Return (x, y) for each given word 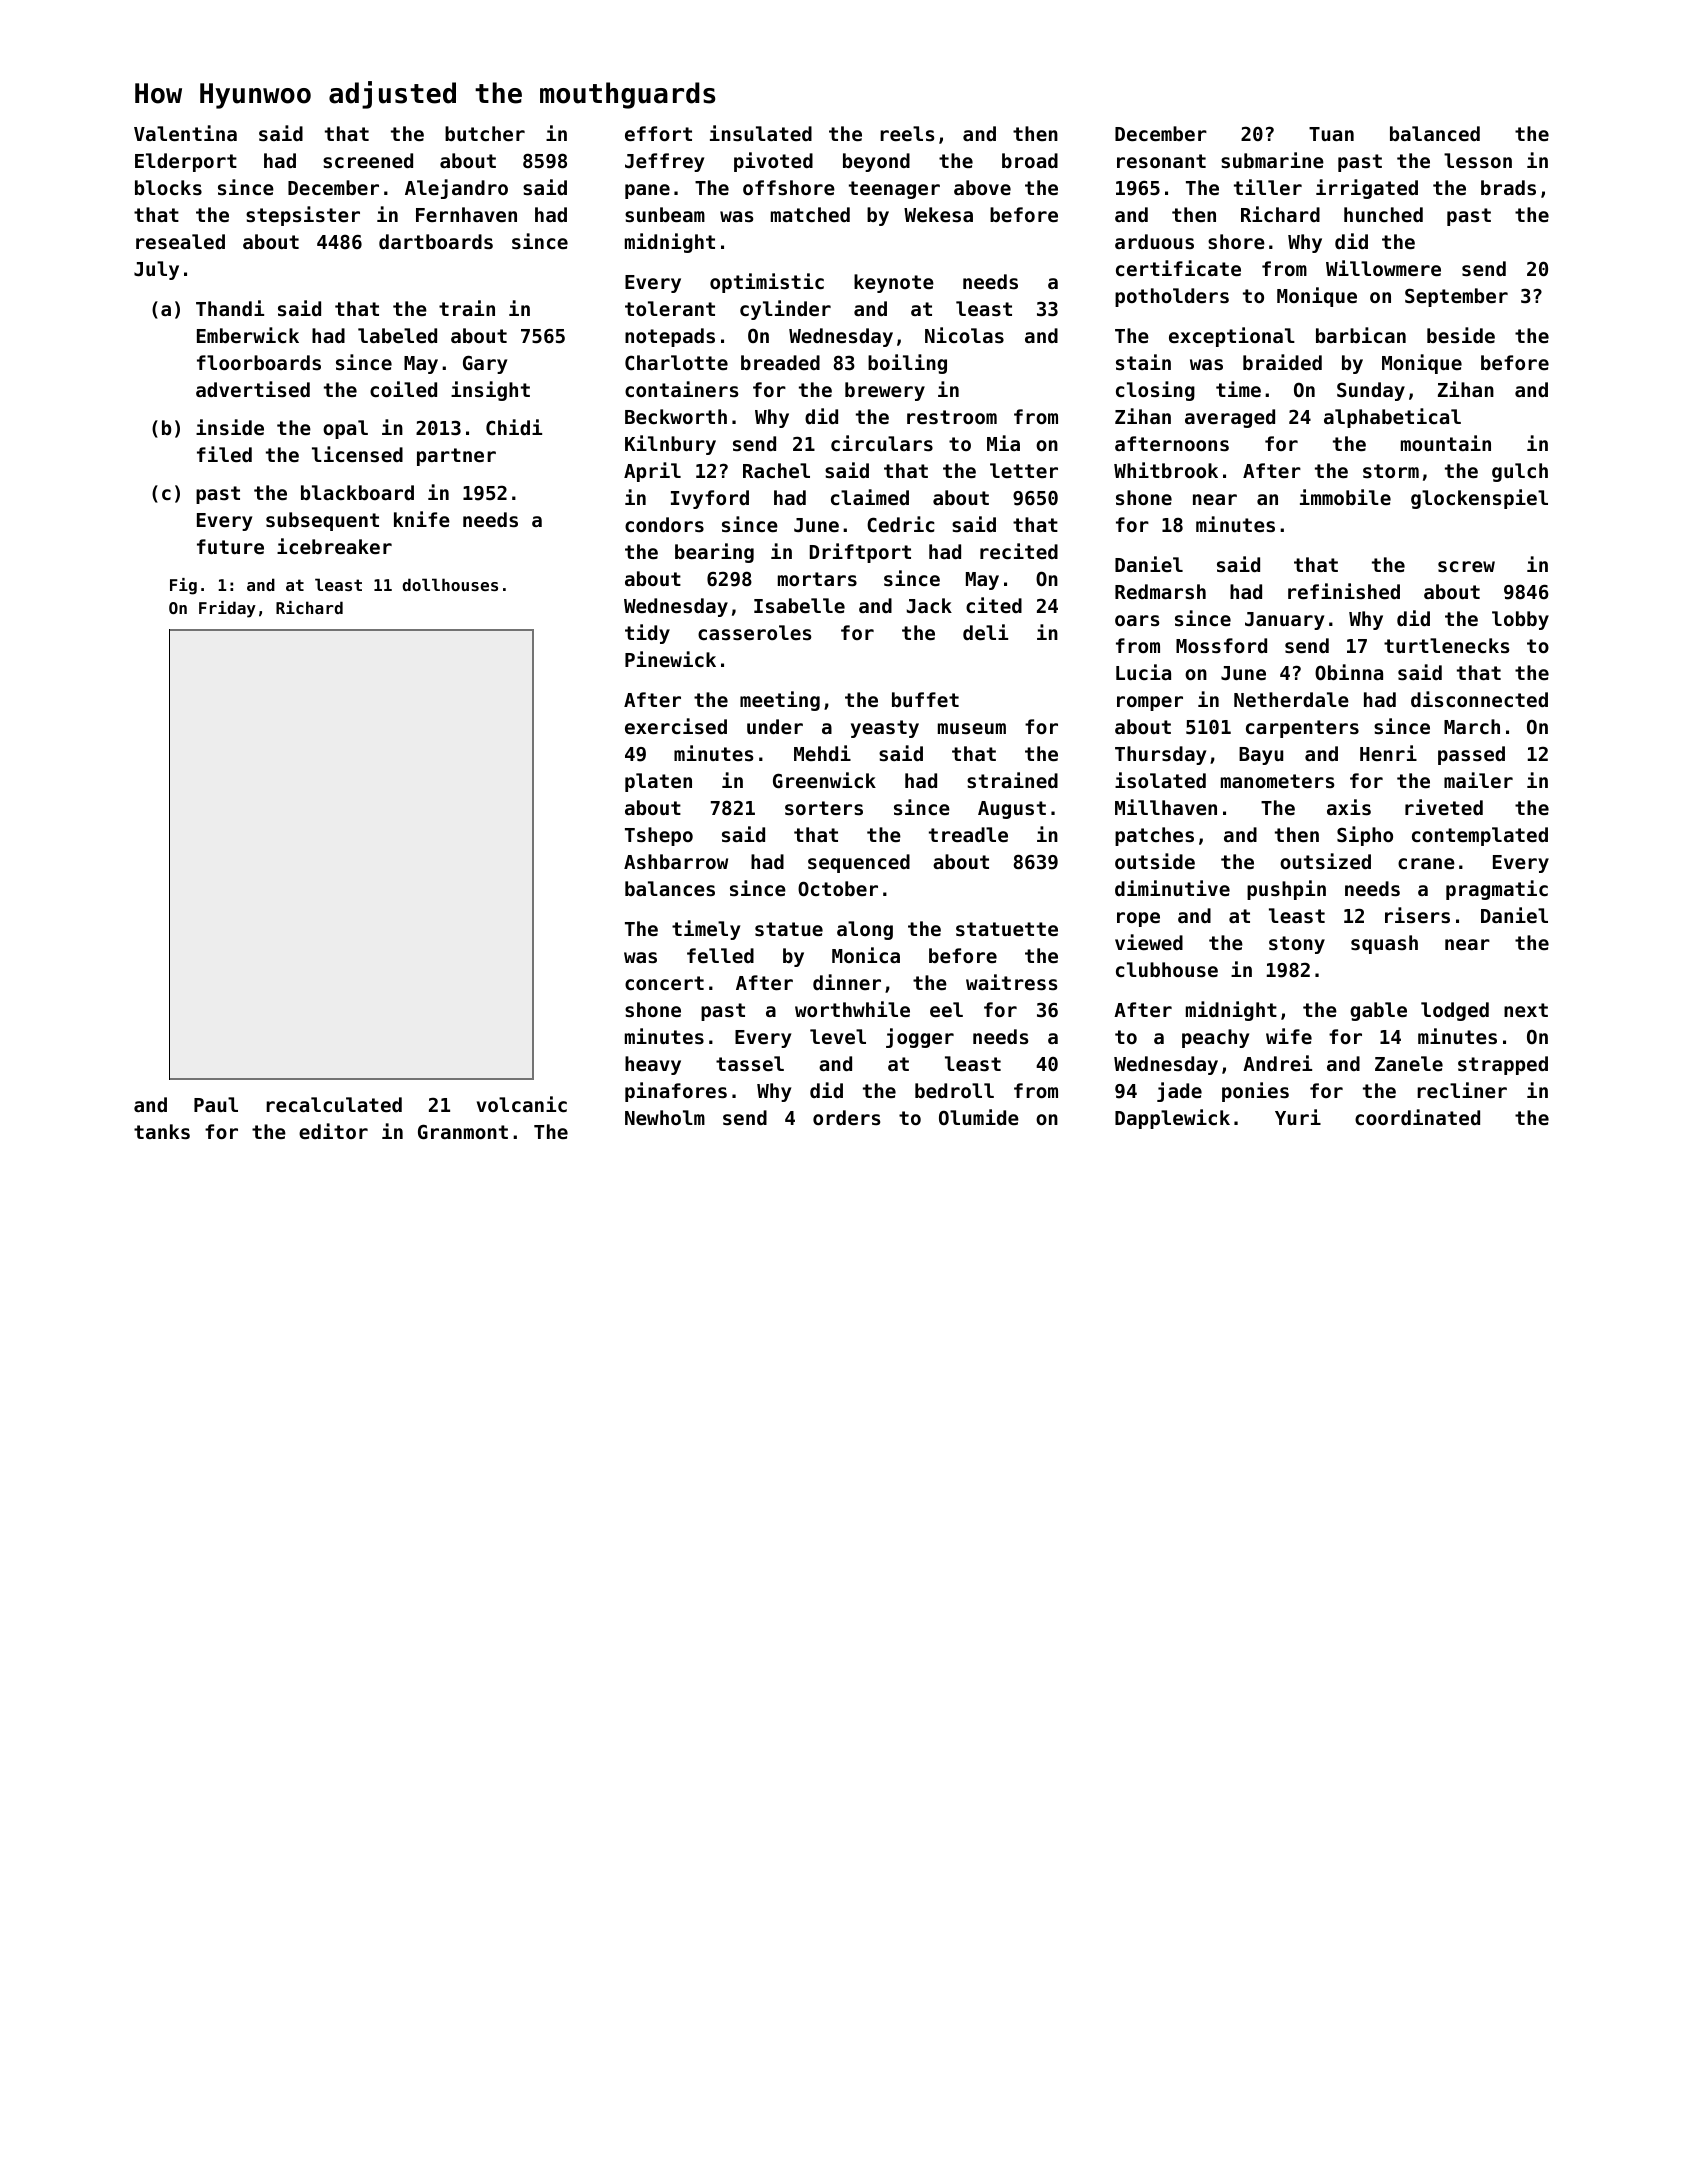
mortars (817, 579)
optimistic (767, 283)
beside (1461, 335)
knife (422, 519)
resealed (180, 242)
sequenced (859, 863)
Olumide (979, 1117)
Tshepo (659, 836)
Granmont (463, 1131)
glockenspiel (1479, 499)
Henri (1388, 753)
